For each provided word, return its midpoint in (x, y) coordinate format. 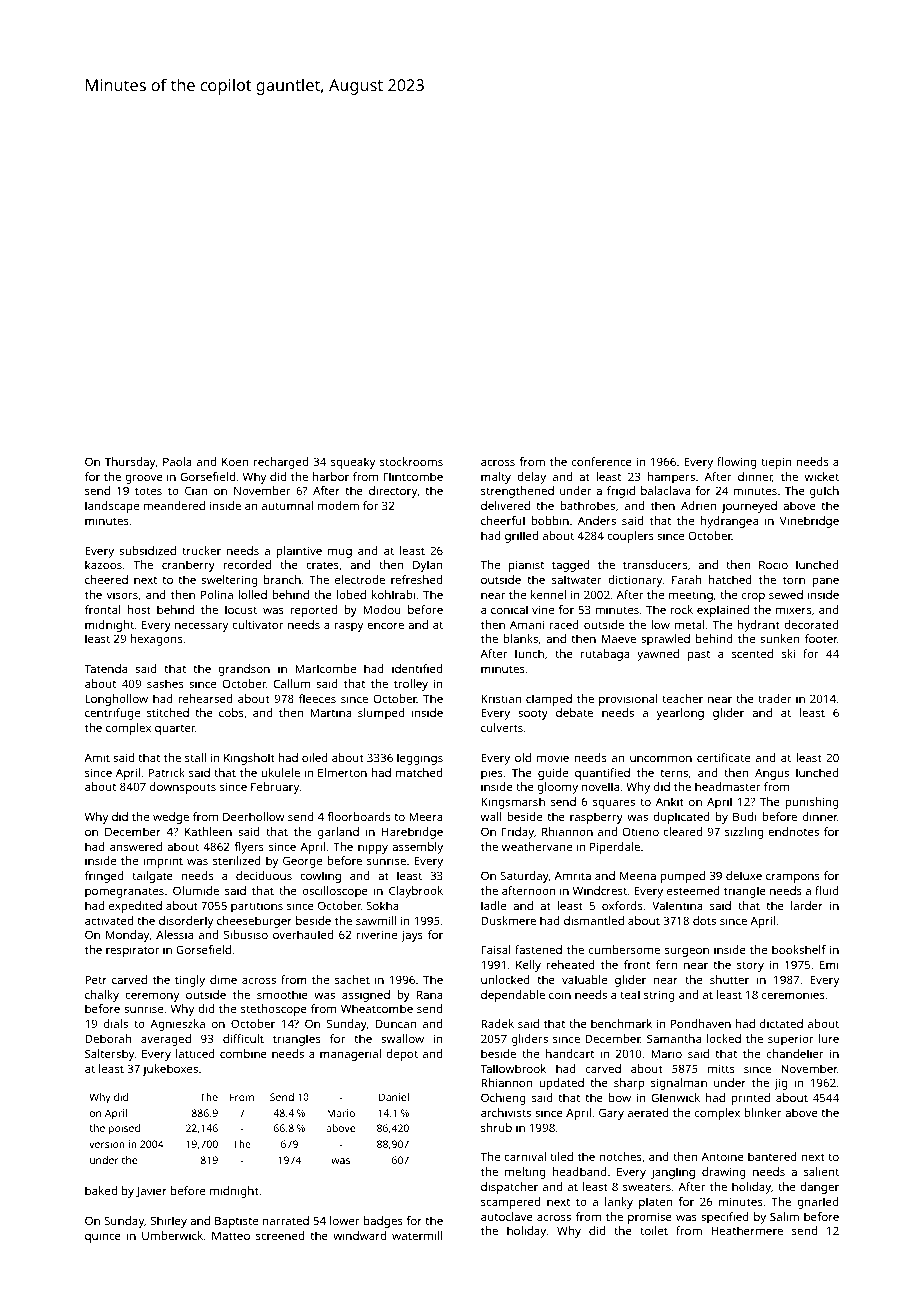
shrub (496, 1127)
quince (103, 1237)
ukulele (280, 772)
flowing (736, 463)
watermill (417, 1235)
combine (243, 1053)
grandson (244, 670)
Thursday (130, 463)
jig (780, 1084)
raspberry (596, 818)
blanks (520, 638)
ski (788, 653)
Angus (772, 774)
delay (531, 478)
